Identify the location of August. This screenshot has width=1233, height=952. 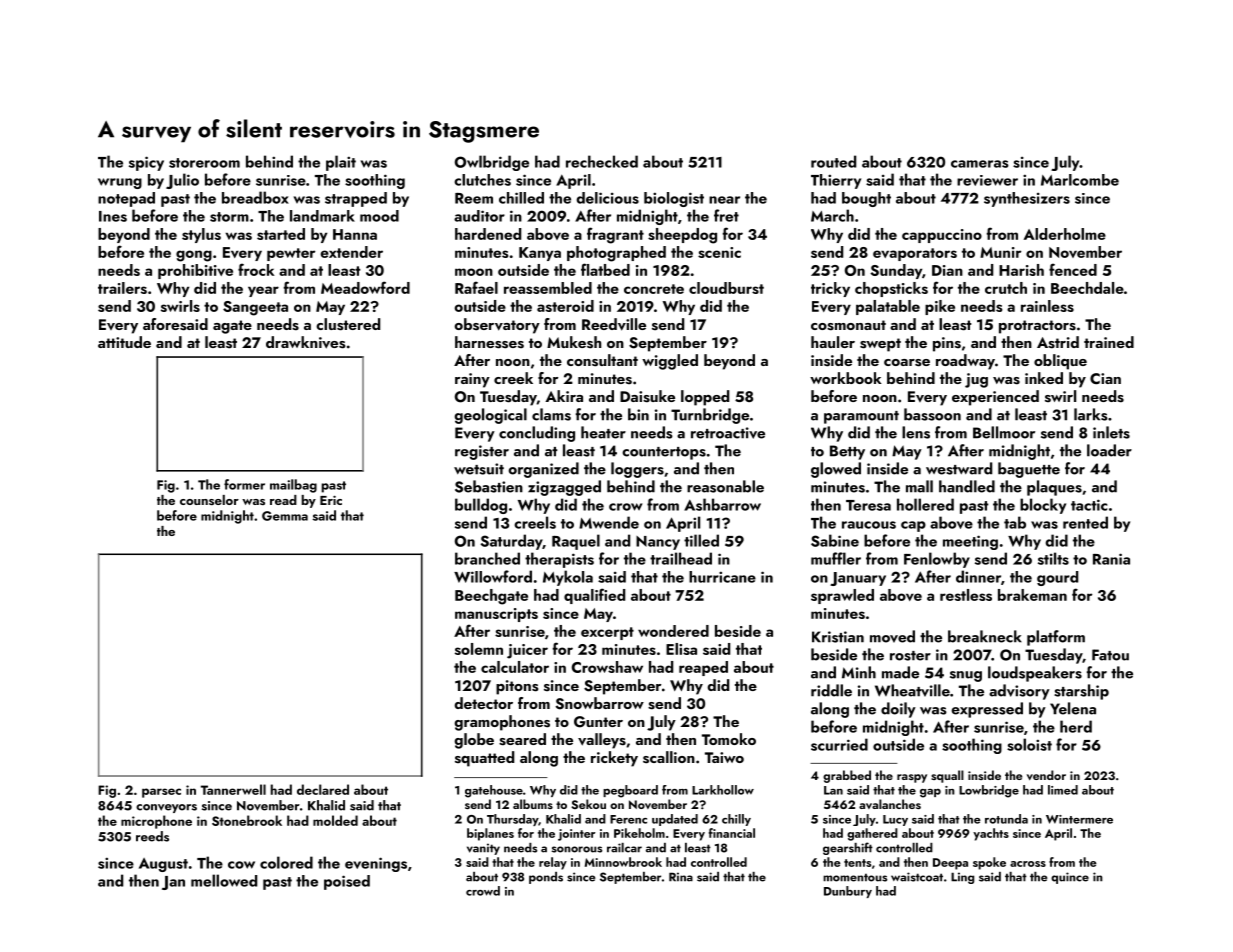
(163, 865).
